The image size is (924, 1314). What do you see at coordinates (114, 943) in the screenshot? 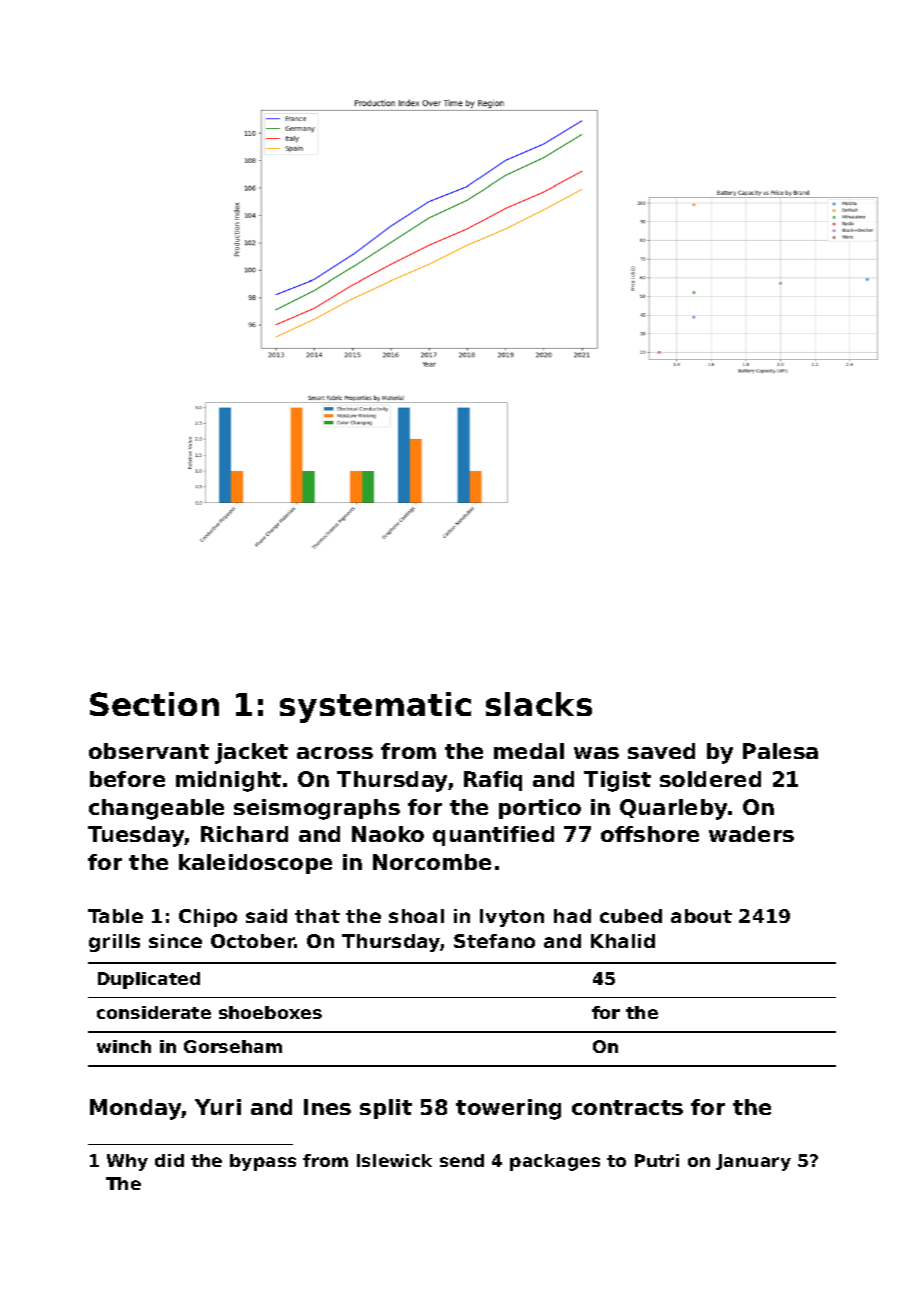
I see `grills` at bounding box center [114, 943].
